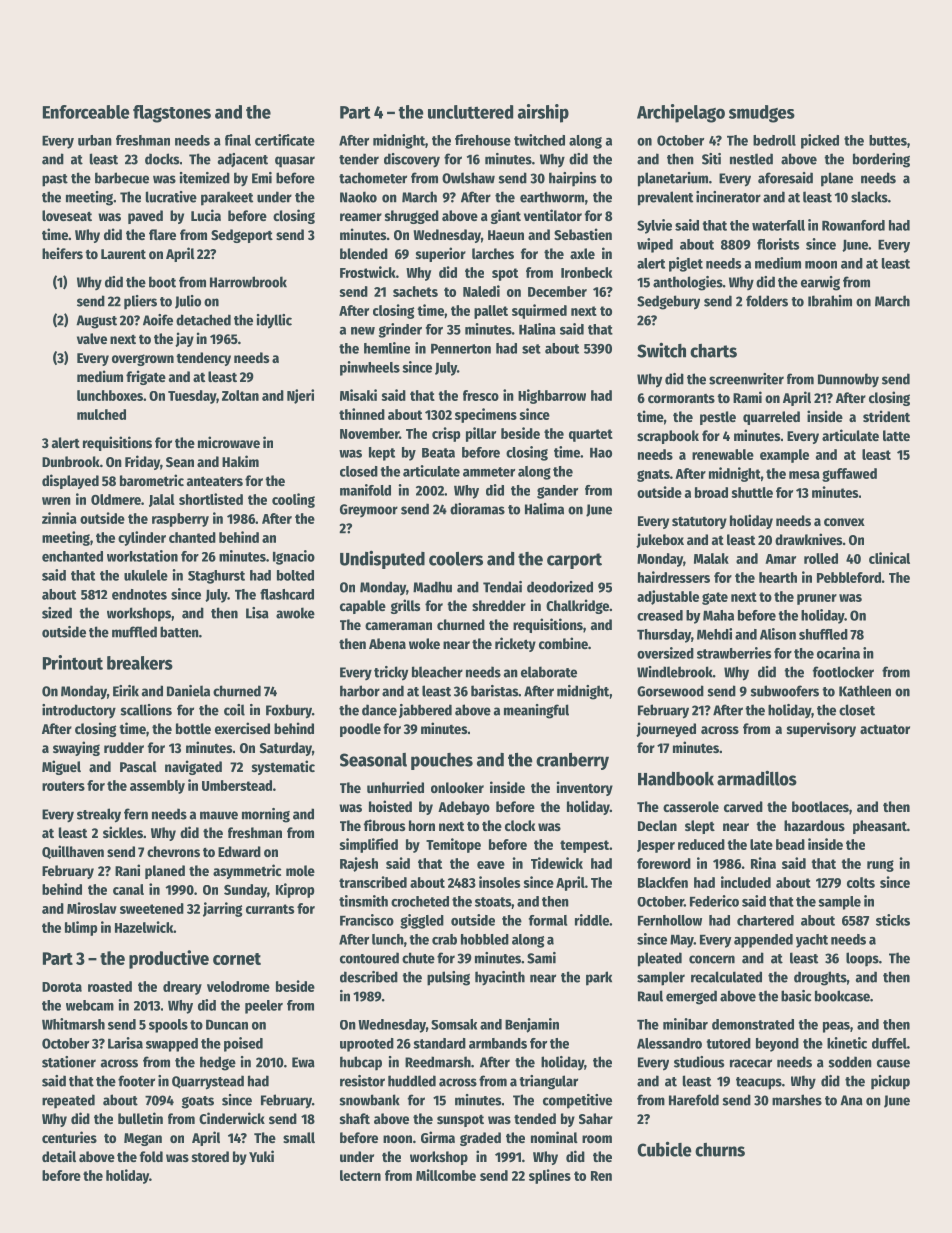 The height and width of the screenshot is (1233, 952). Describe the element at coordinates (412, 160) in the screenshot. I see `discovery` at that location.
